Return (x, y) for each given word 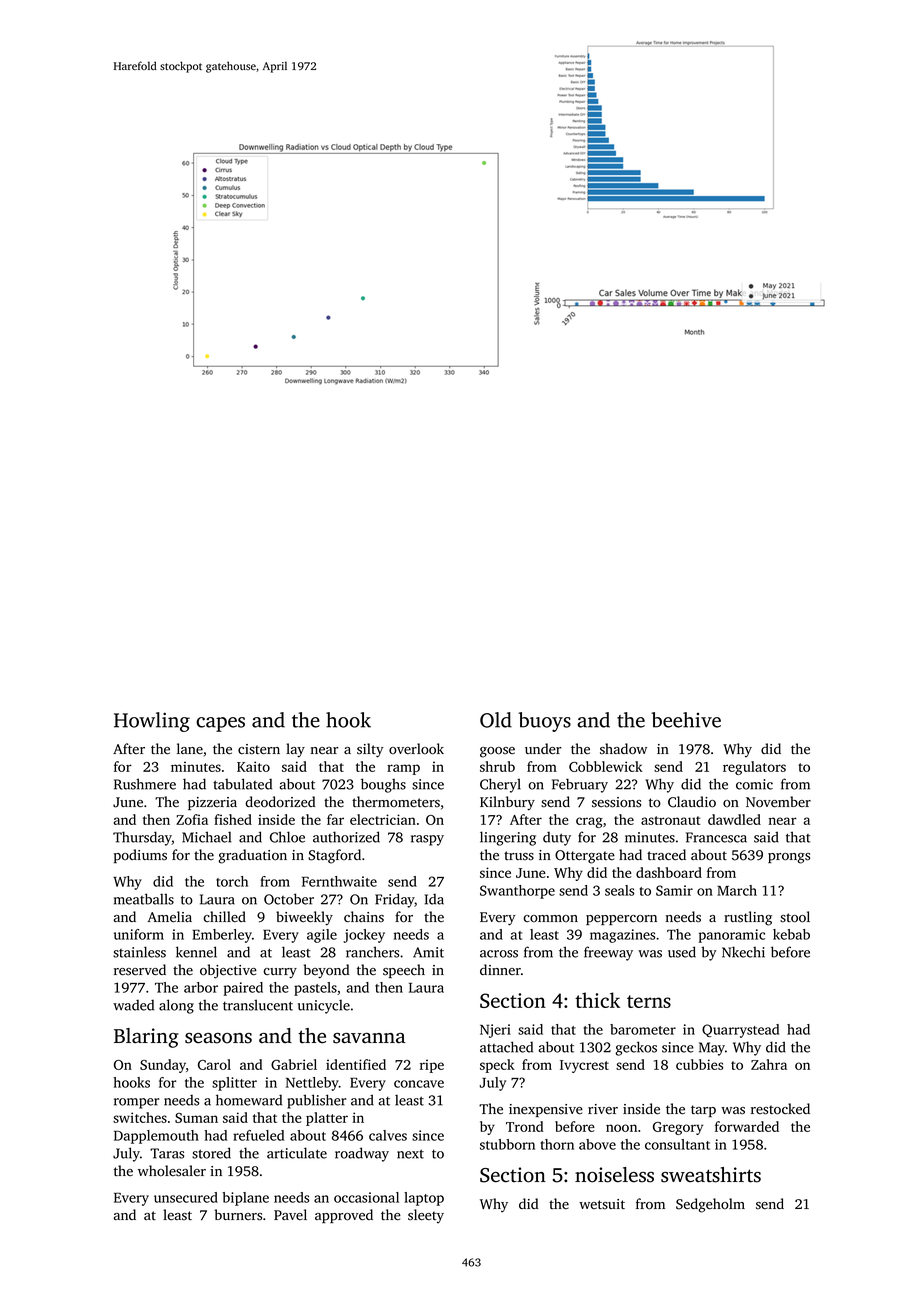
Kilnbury (507, 803)
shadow (623, 749)
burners (238, 1215)
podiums (140, 856)
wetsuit (602, 1204)
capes (220, 724)
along (176, 1006)
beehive (686, 720)
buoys (544, 722)
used (682, 952)
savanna (369, 1038)
